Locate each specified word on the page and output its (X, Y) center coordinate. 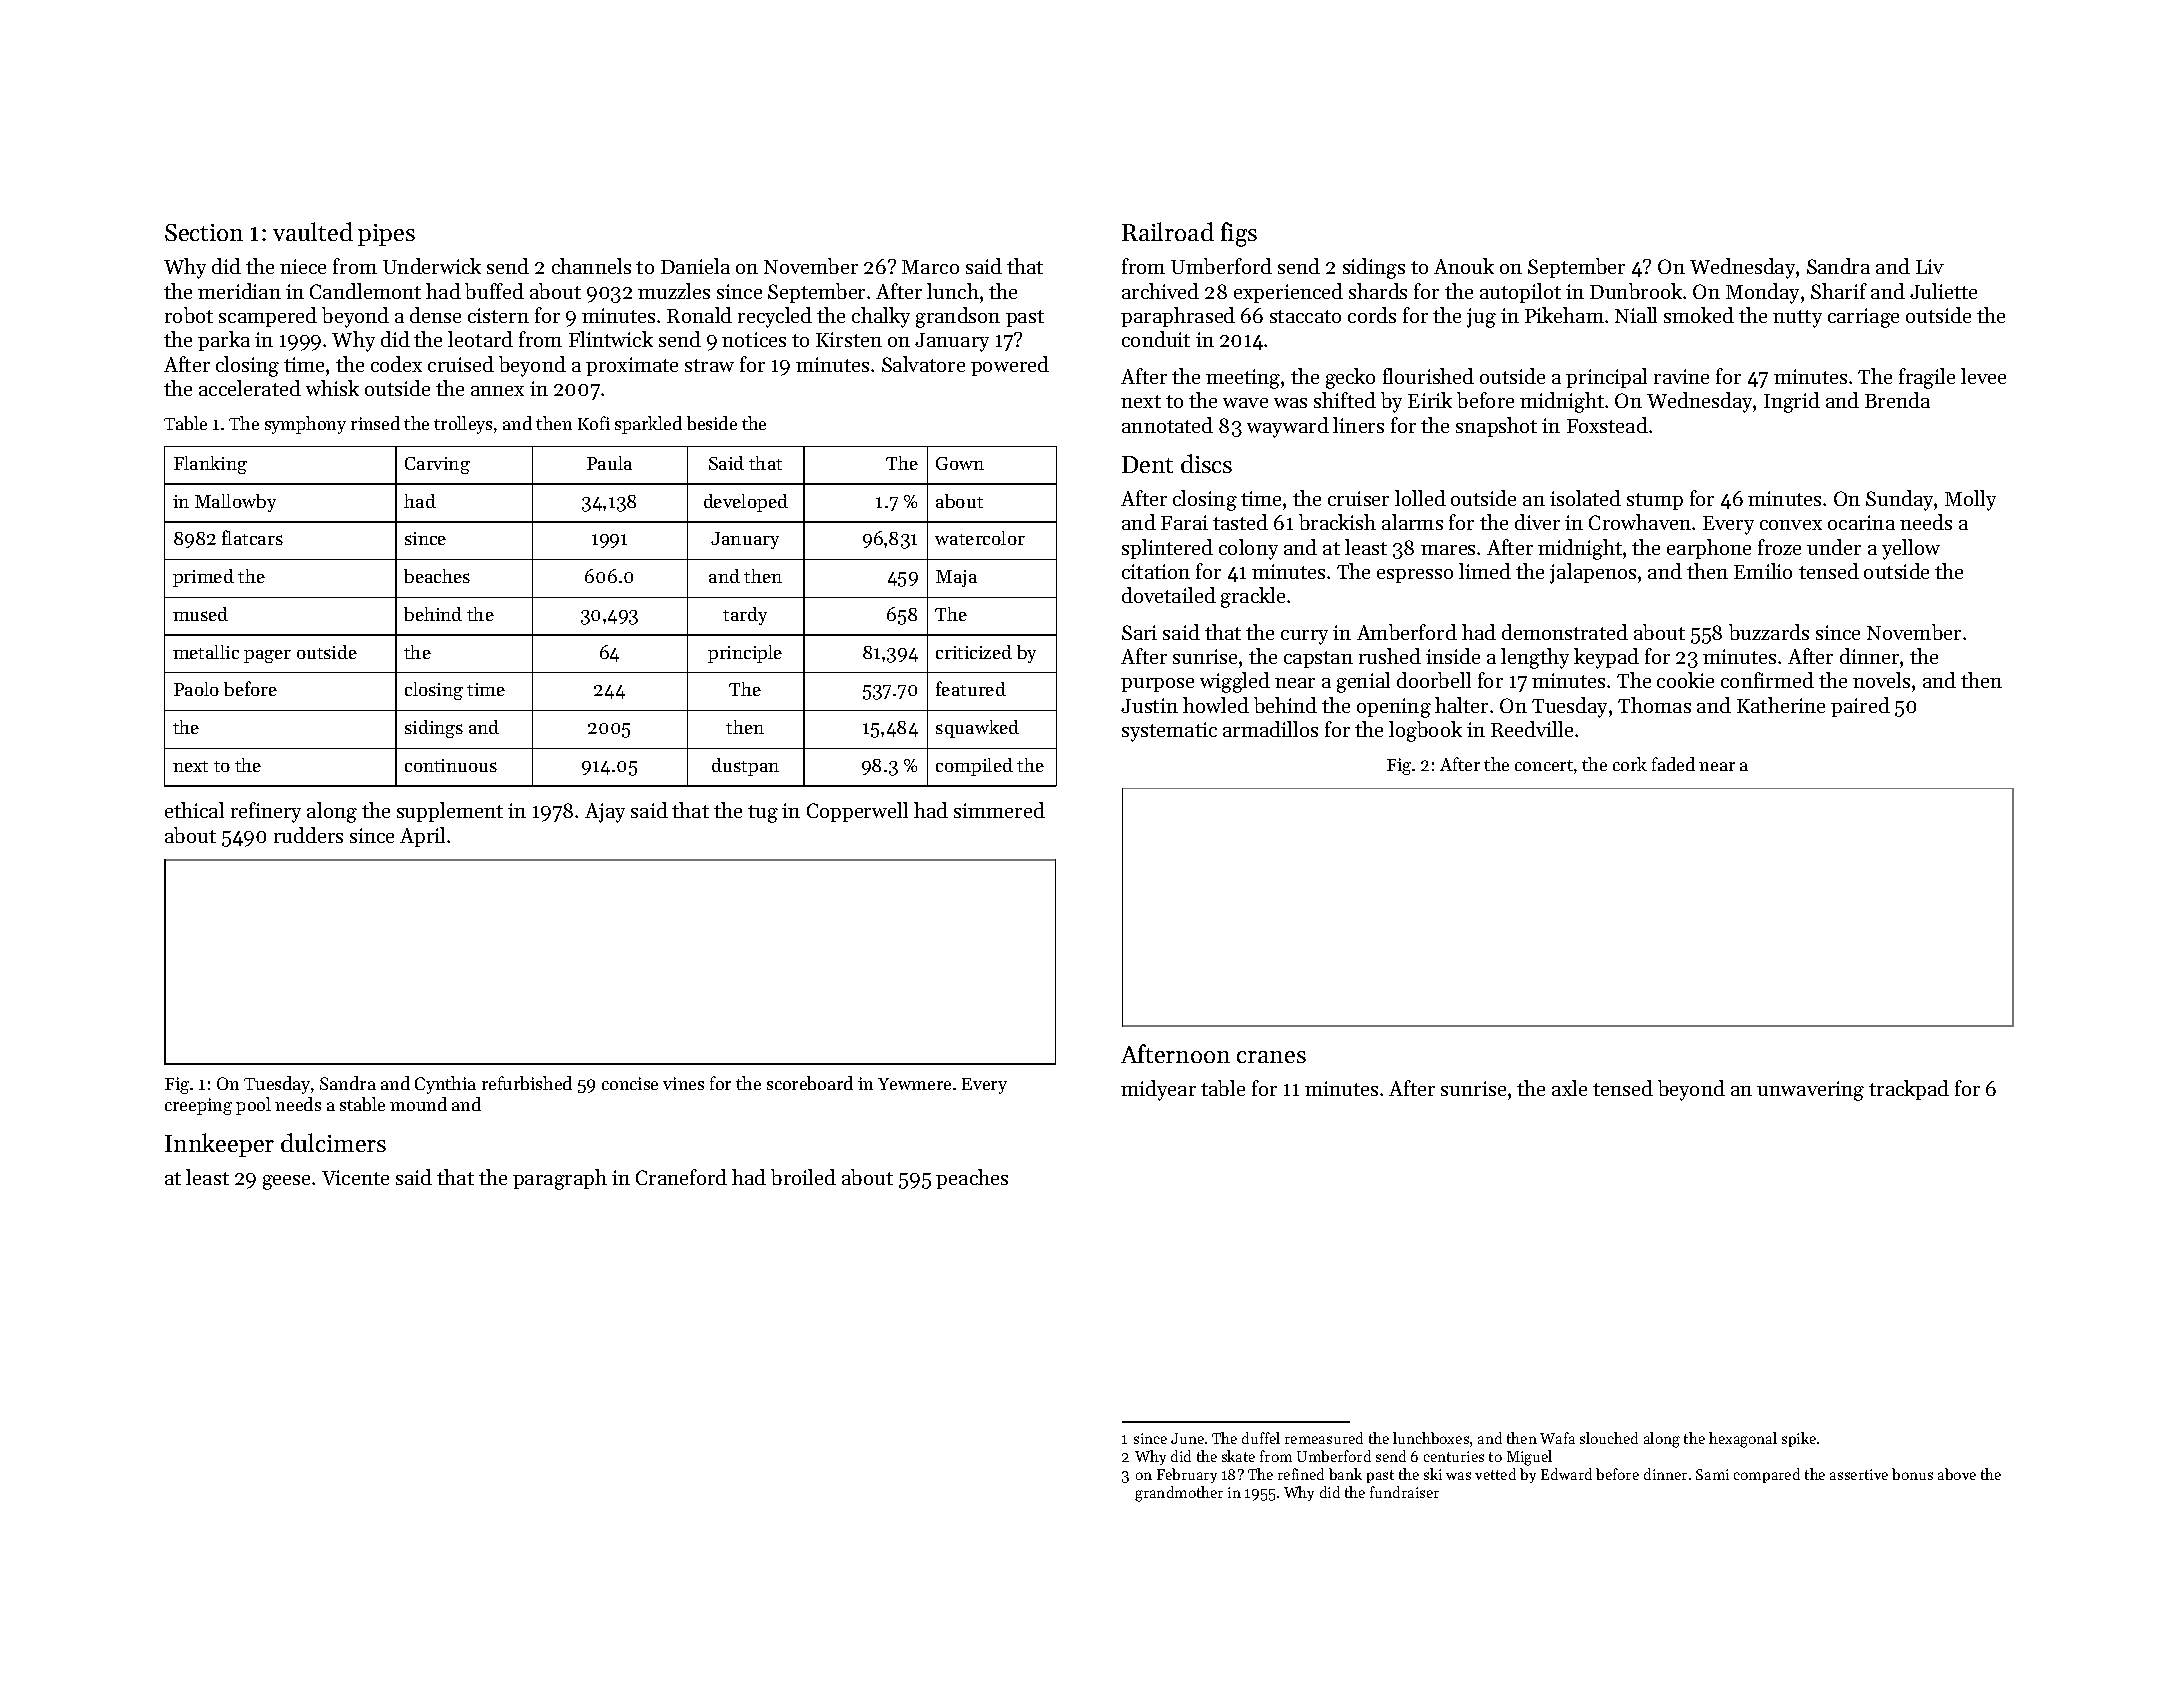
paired (1860, 707)
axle (1569, 1088)
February (1187, 1475)
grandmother (1179, 1494)
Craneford (681, 1177)
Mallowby (235, 503)
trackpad (1909, 1090)
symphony (305, 425)
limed (1485, 571)
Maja (956, 578)
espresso (1415, 576)
